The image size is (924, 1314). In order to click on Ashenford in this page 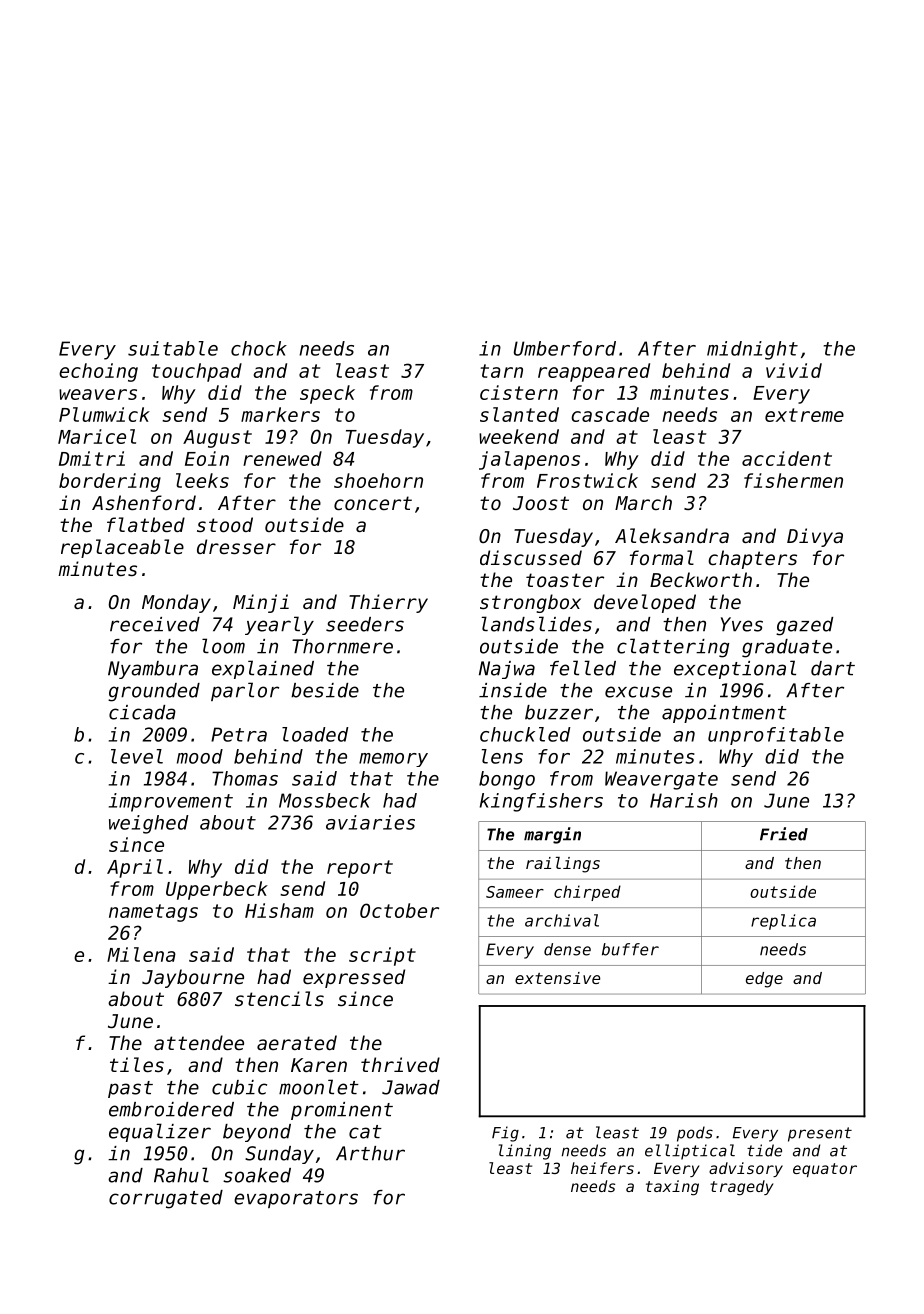, I will do `click(144, 502)`.
